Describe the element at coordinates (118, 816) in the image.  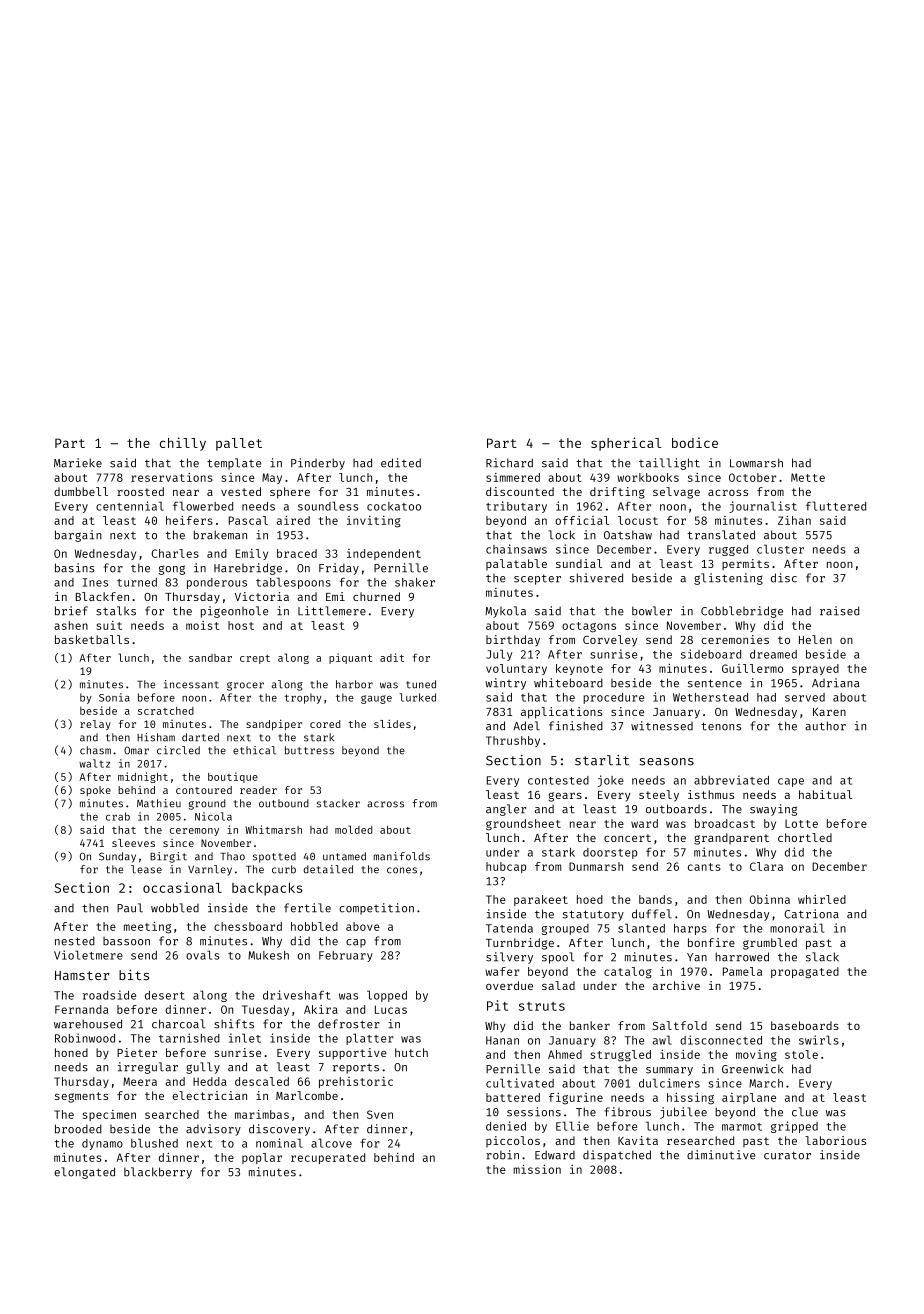
I see `crab` at that location.
